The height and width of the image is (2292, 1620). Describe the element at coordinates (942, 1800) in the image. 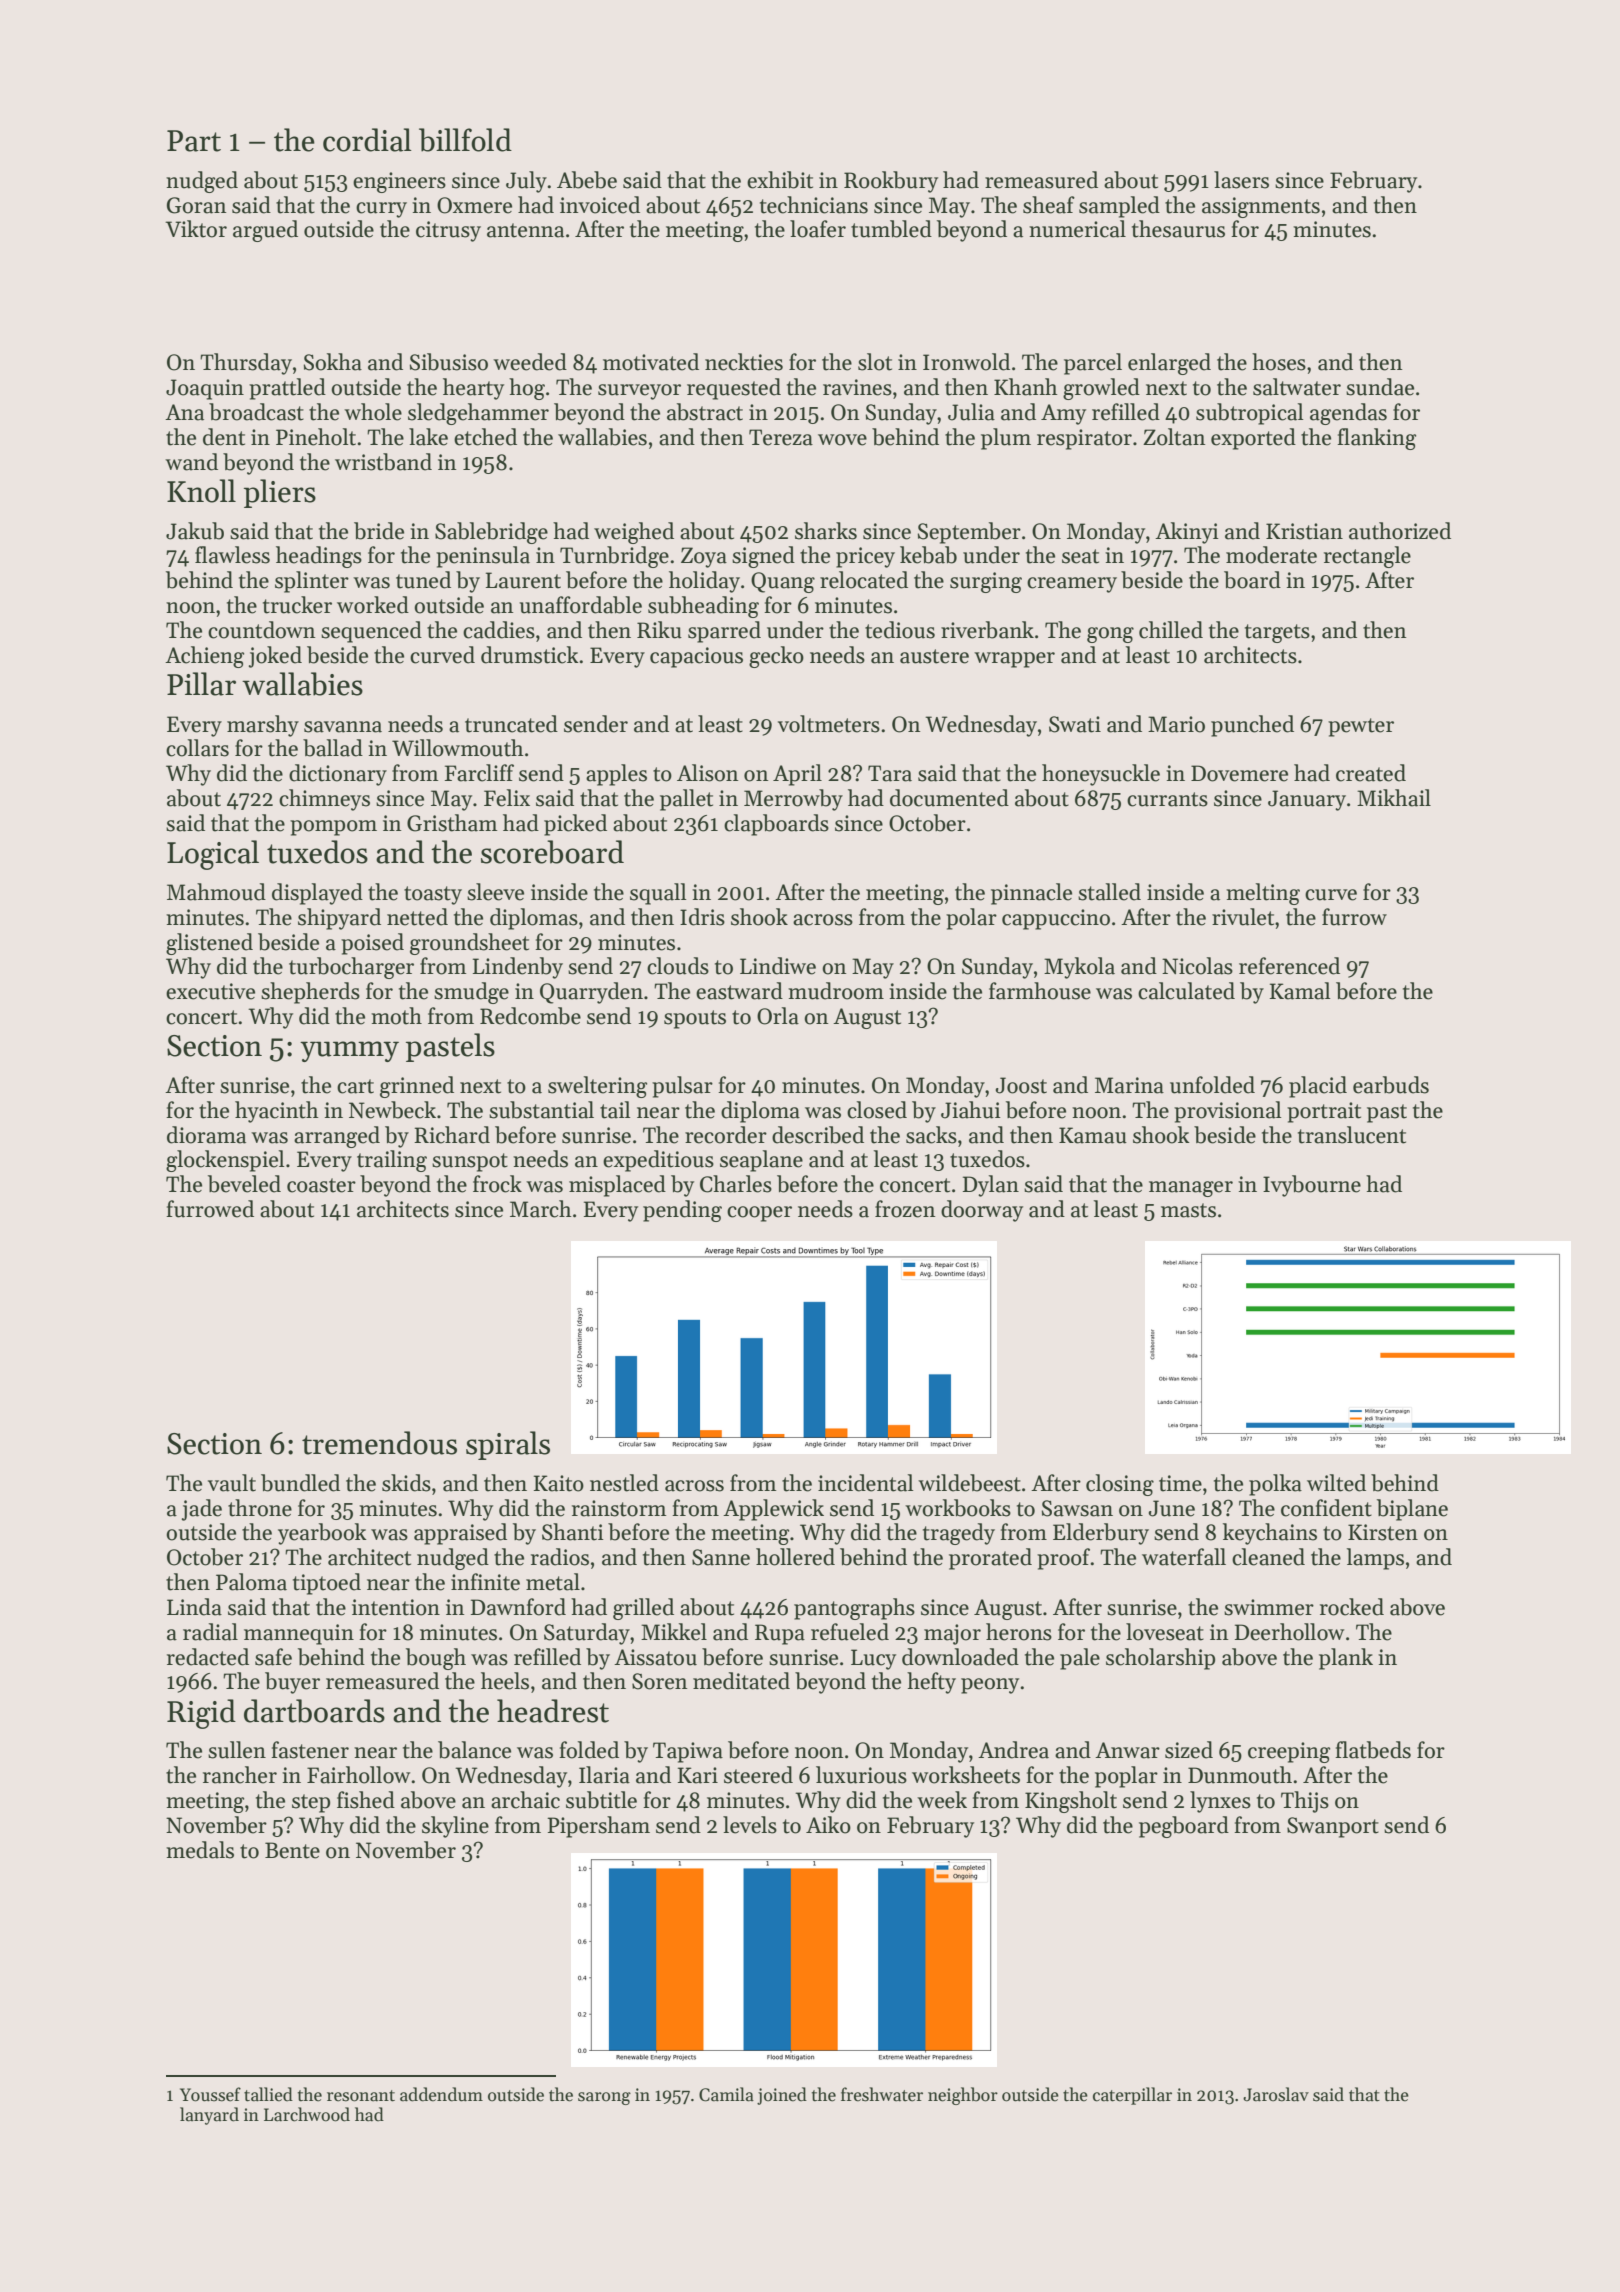

I see `week` at that location.
